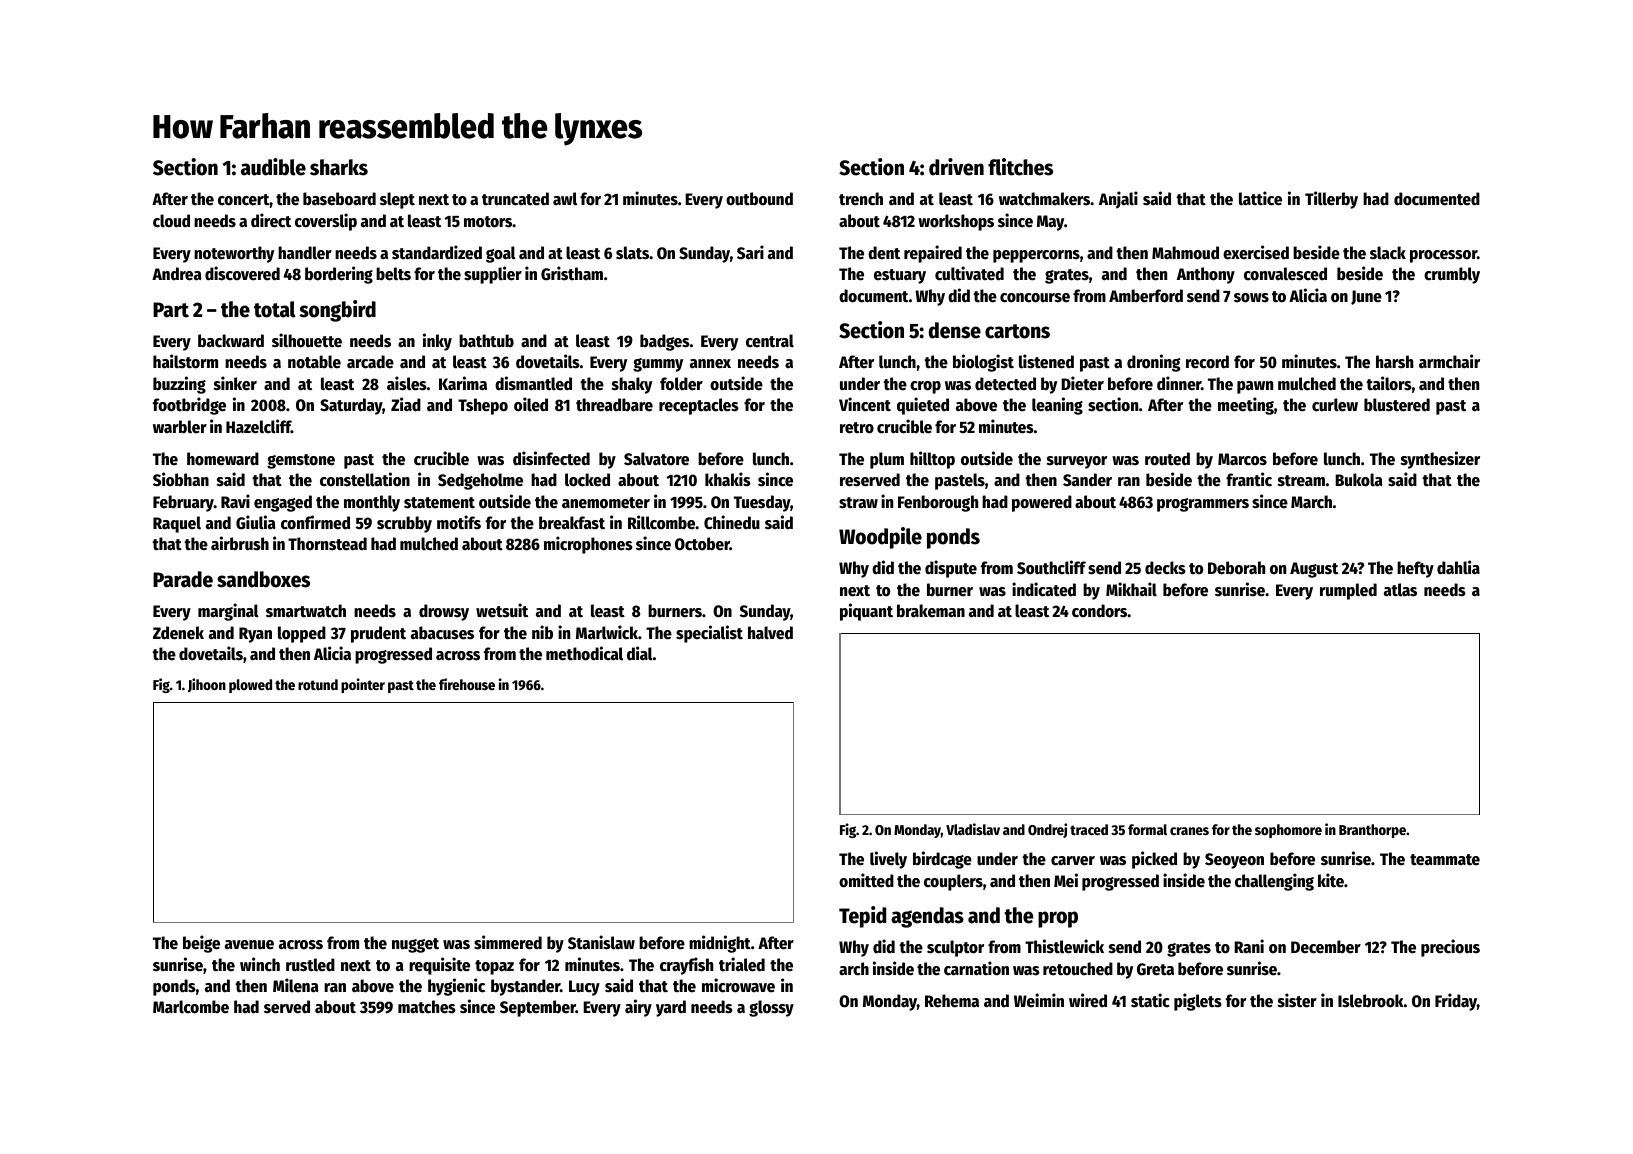 This screenshot has width=1633, height=1154. Describe the element at coordinates (339, 167) in the screenshot. I see `sharks` at that location.
